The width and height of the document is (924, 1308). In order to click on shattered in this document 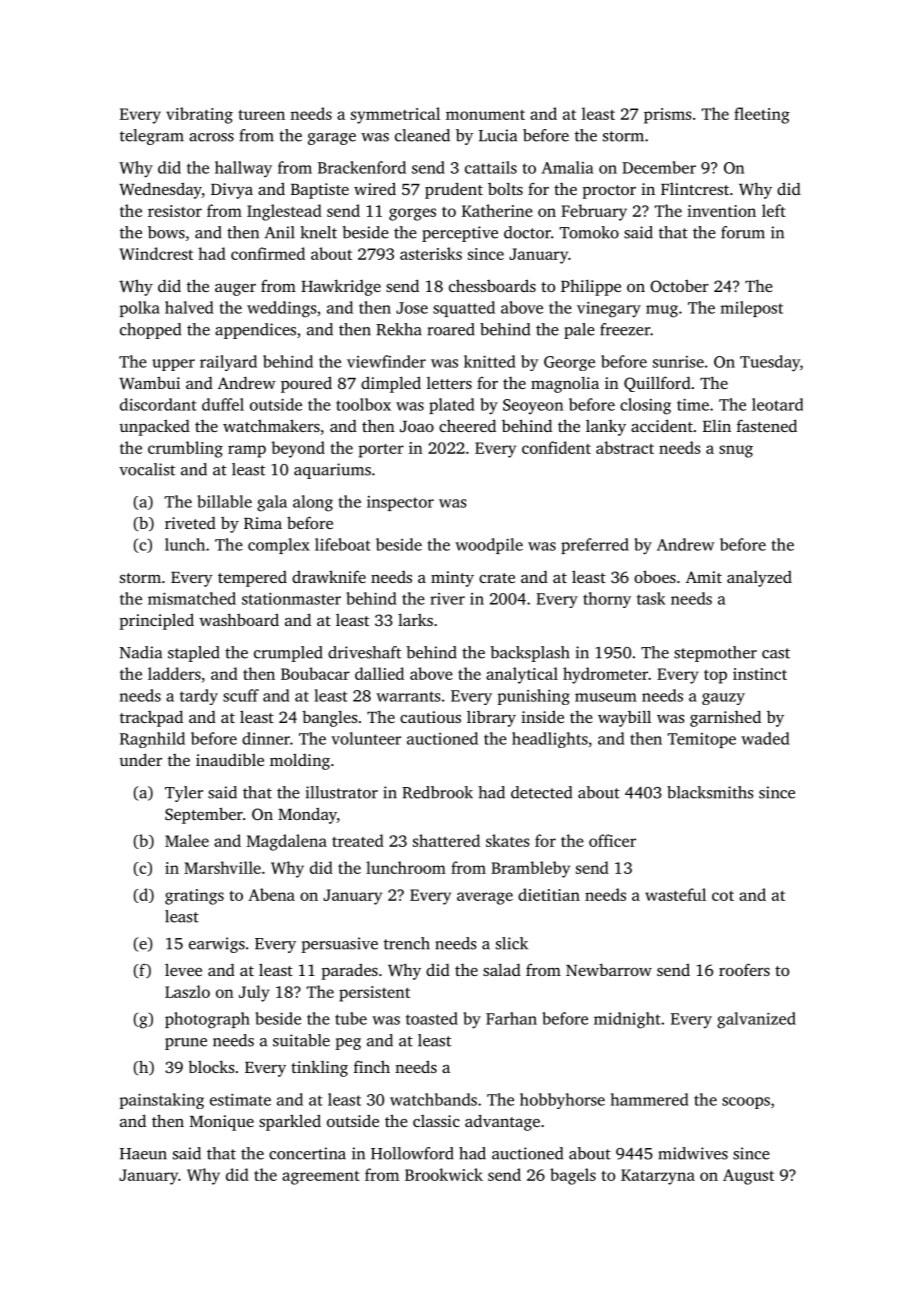, I will do `click(446, 840)`.
